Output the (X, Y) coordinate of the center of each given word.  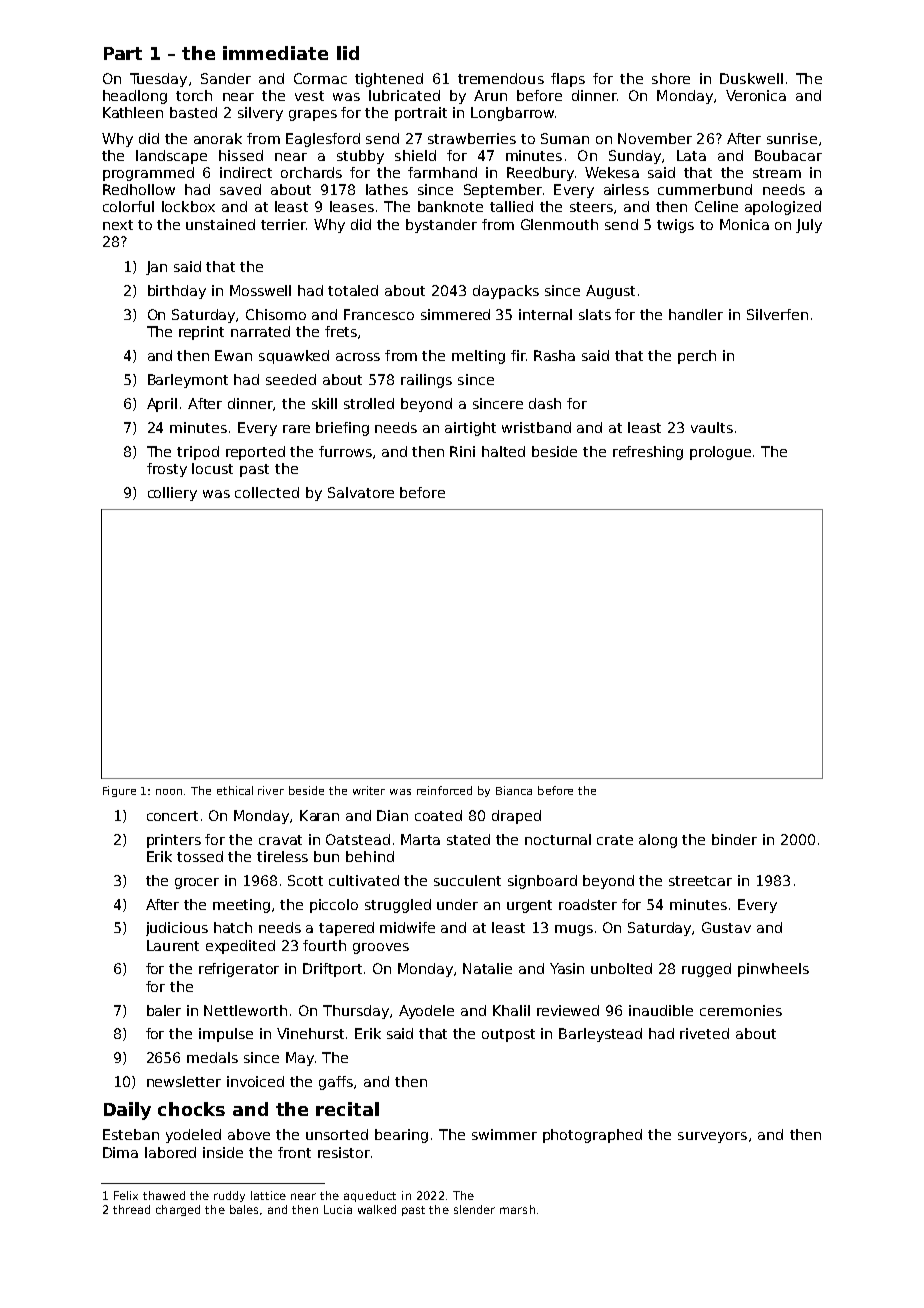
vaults (712, 427)
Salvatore (361, 492)
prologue (720, 453)
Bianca (514, 790)
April (162, 405)
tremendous (501, 78)
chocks (191, 1109)
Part (123, 53)
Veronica (756, 95)
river (271, 790)
